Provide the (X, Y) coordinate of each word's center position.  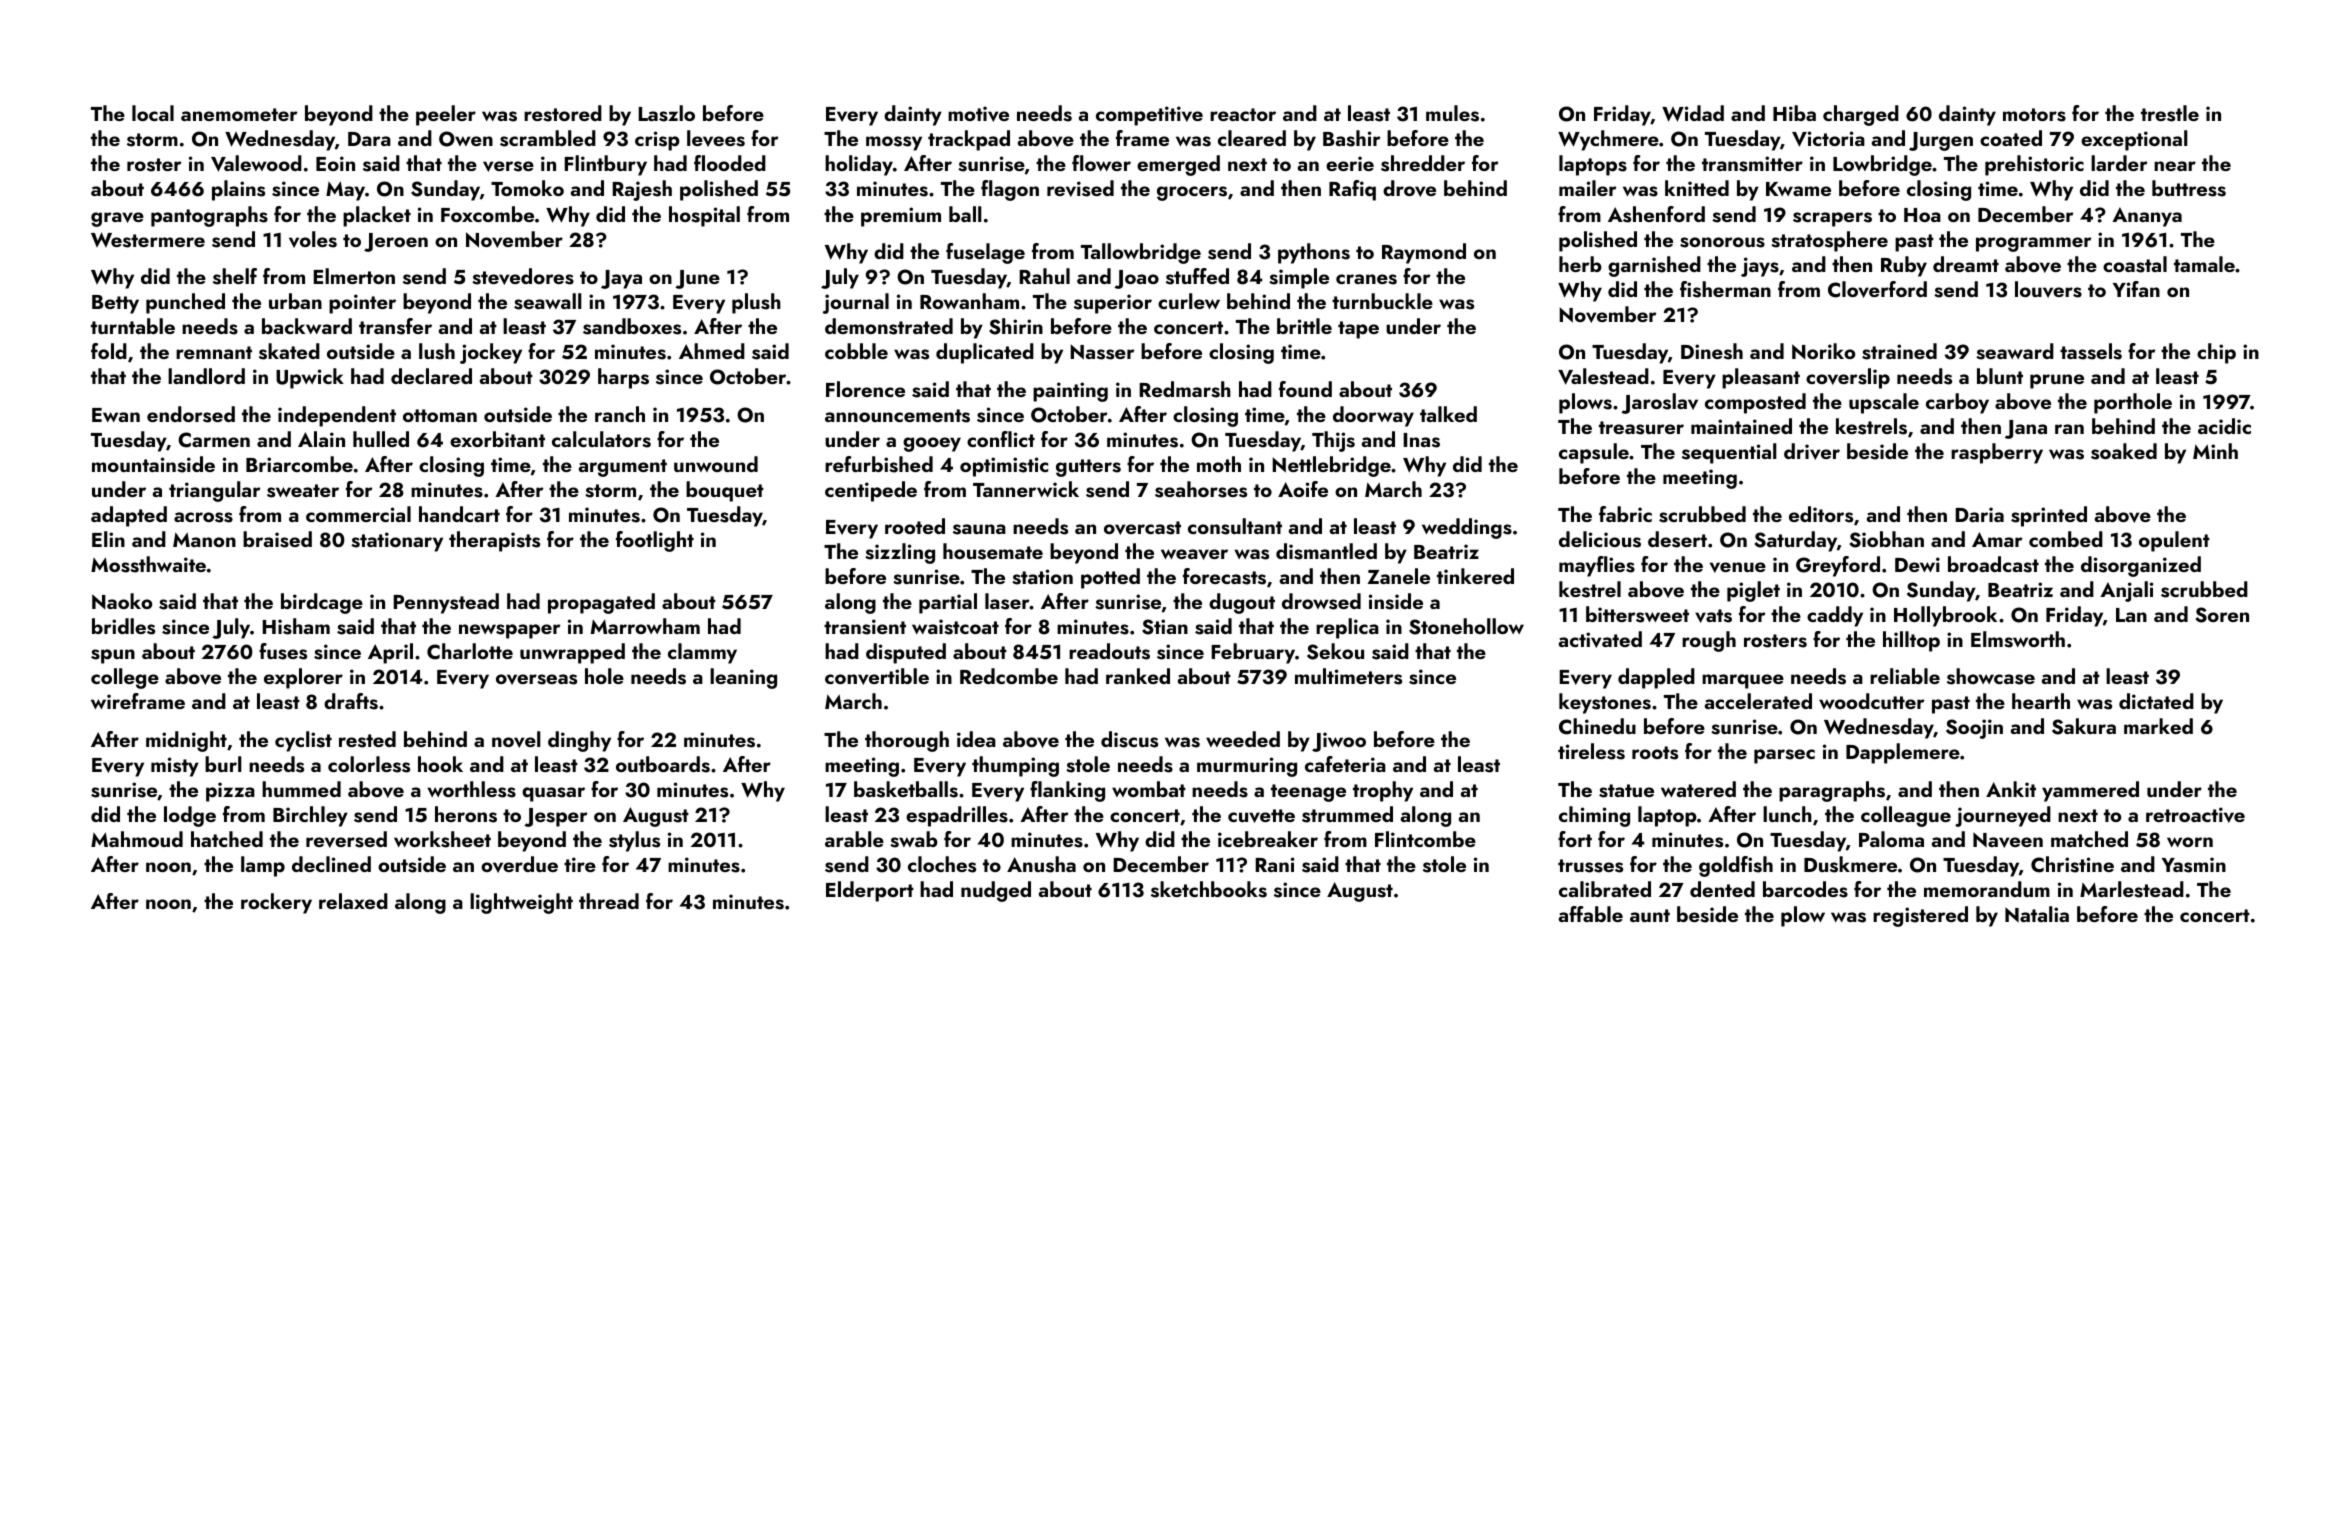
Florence (865, 389)
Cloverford (1877, 289)
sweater (303, 491)
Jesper (556, 817)
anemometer (239, 114)
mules (1452, 113)
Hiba (1794, 113)
